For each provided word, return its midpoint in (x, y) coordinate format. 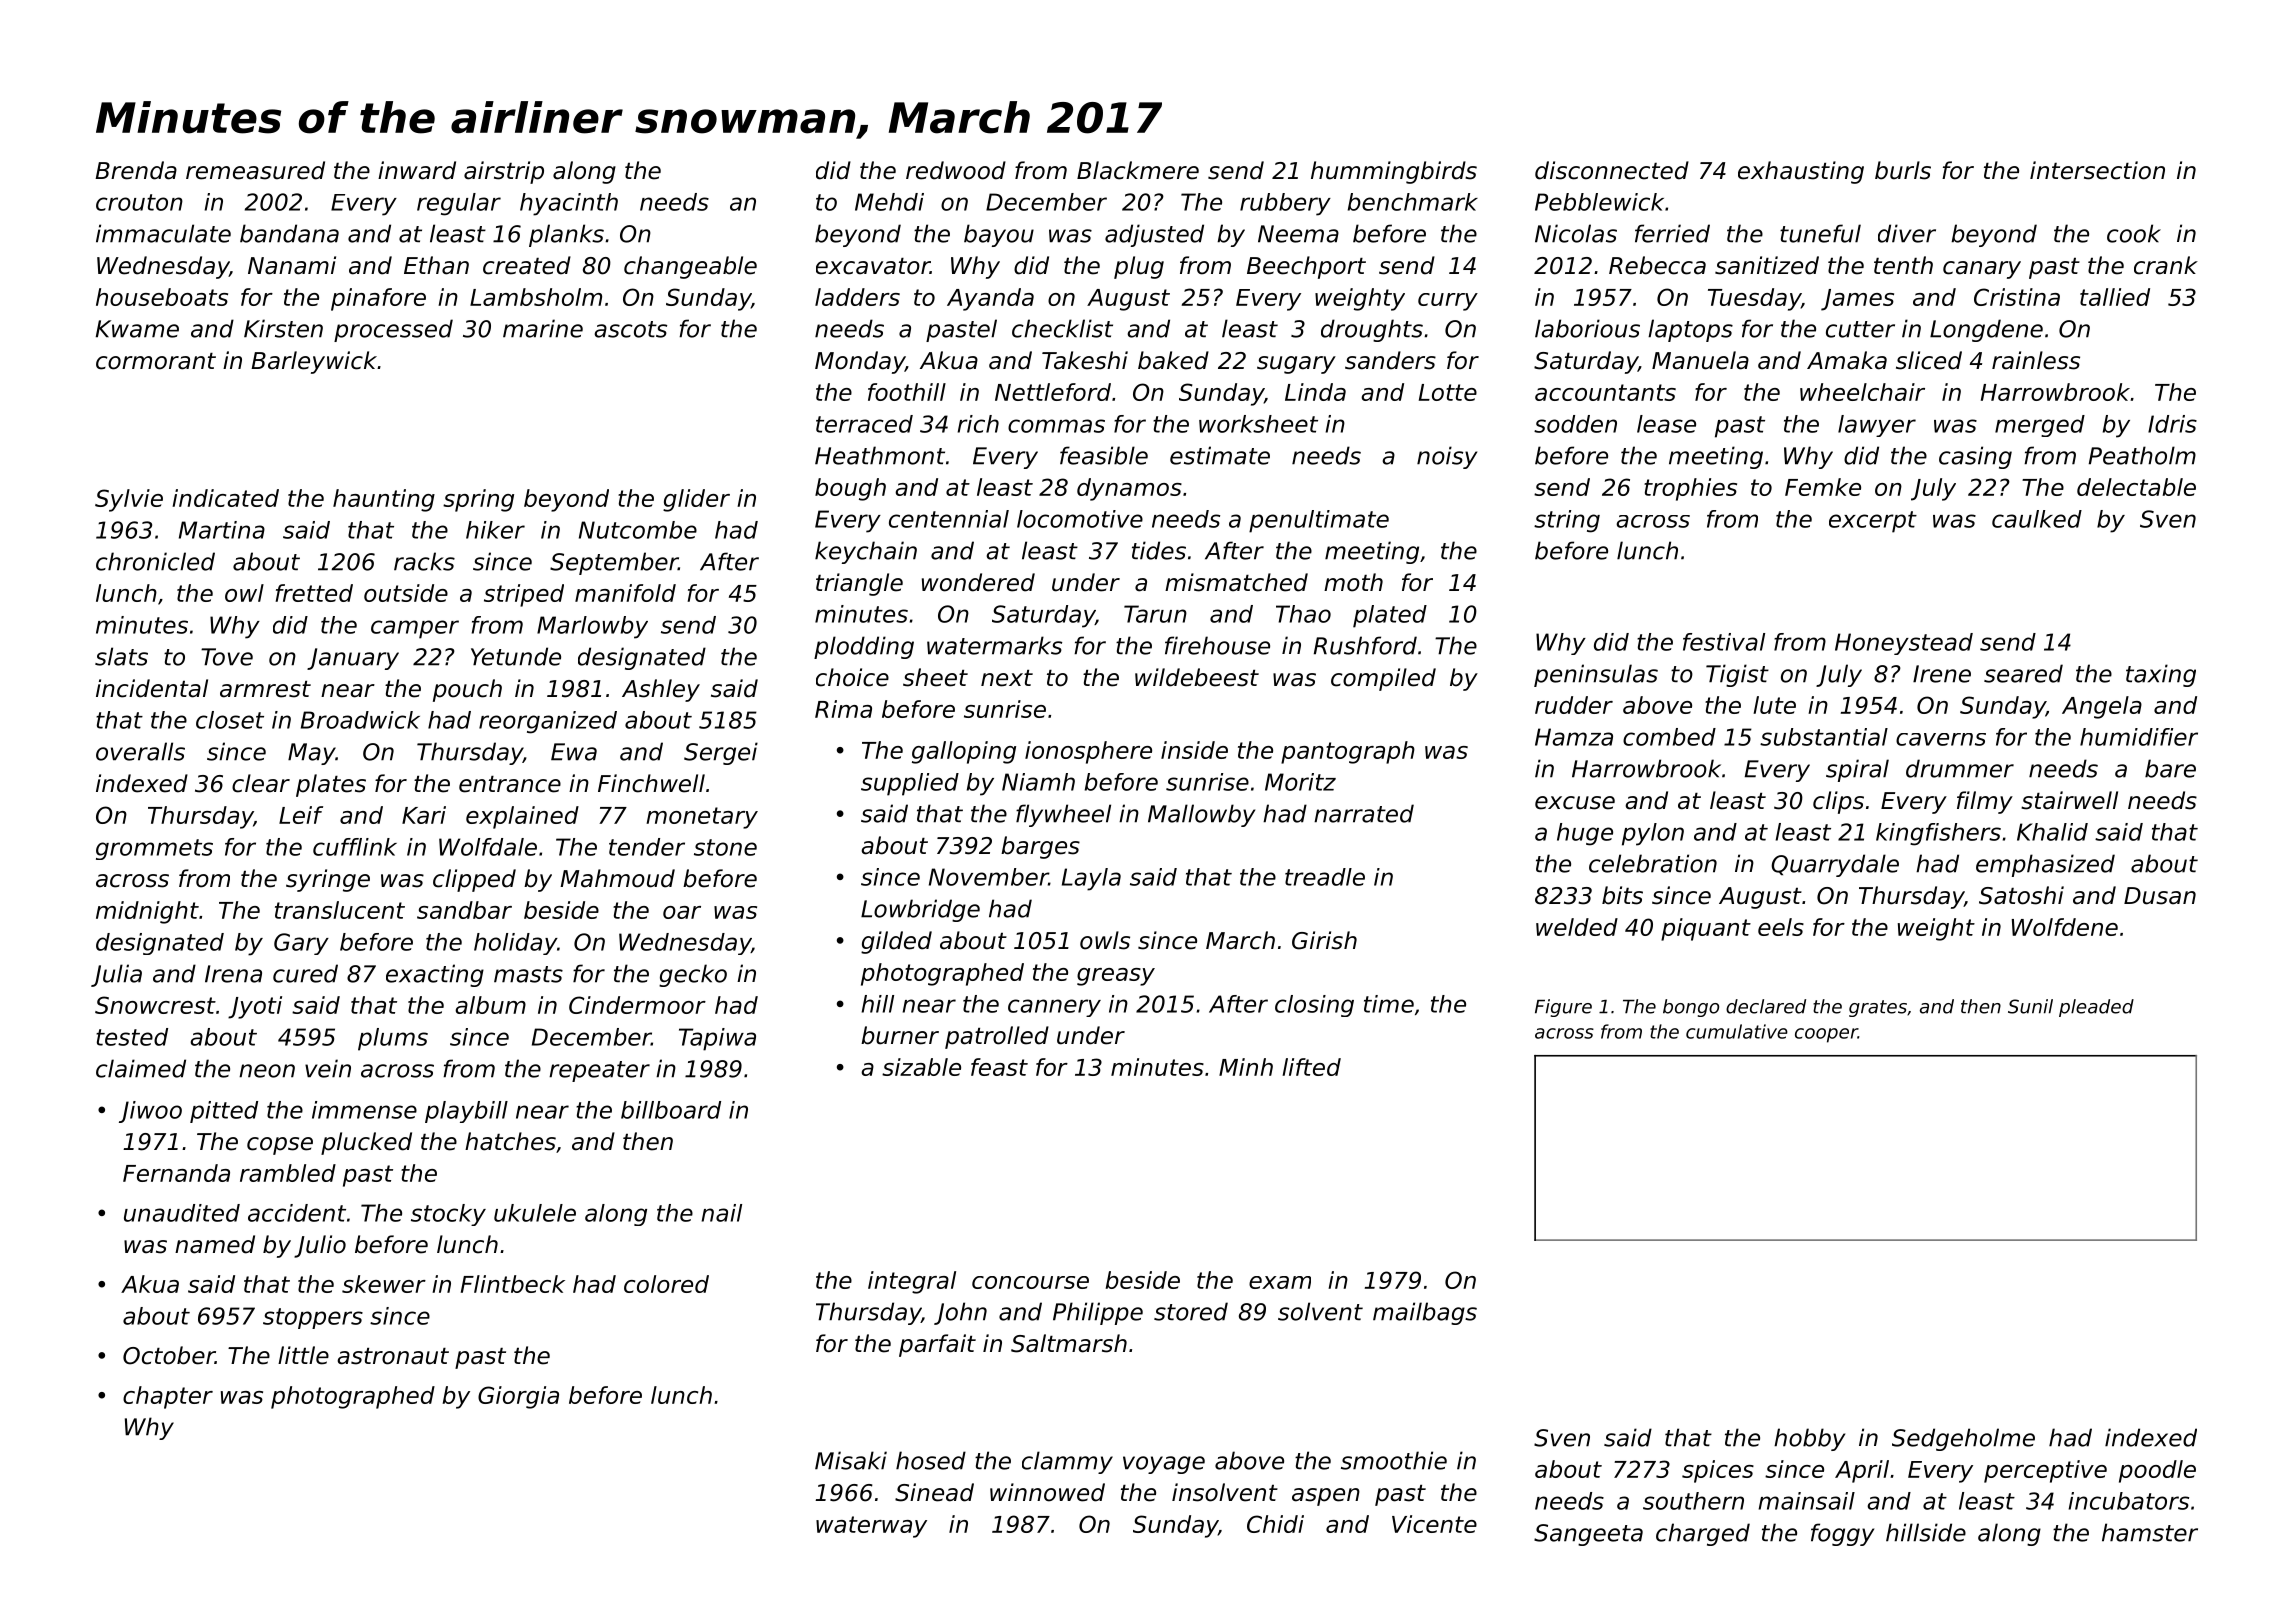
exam (1280, 1282)
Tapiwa (717, 1039)
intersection (2097, 170)
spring (478, 500)
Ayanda (990, 299)
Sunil (2030, 1006)
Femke (1823, 487)
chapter (168, 1397)
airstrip (504, 172)
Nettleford (1053, 392)
